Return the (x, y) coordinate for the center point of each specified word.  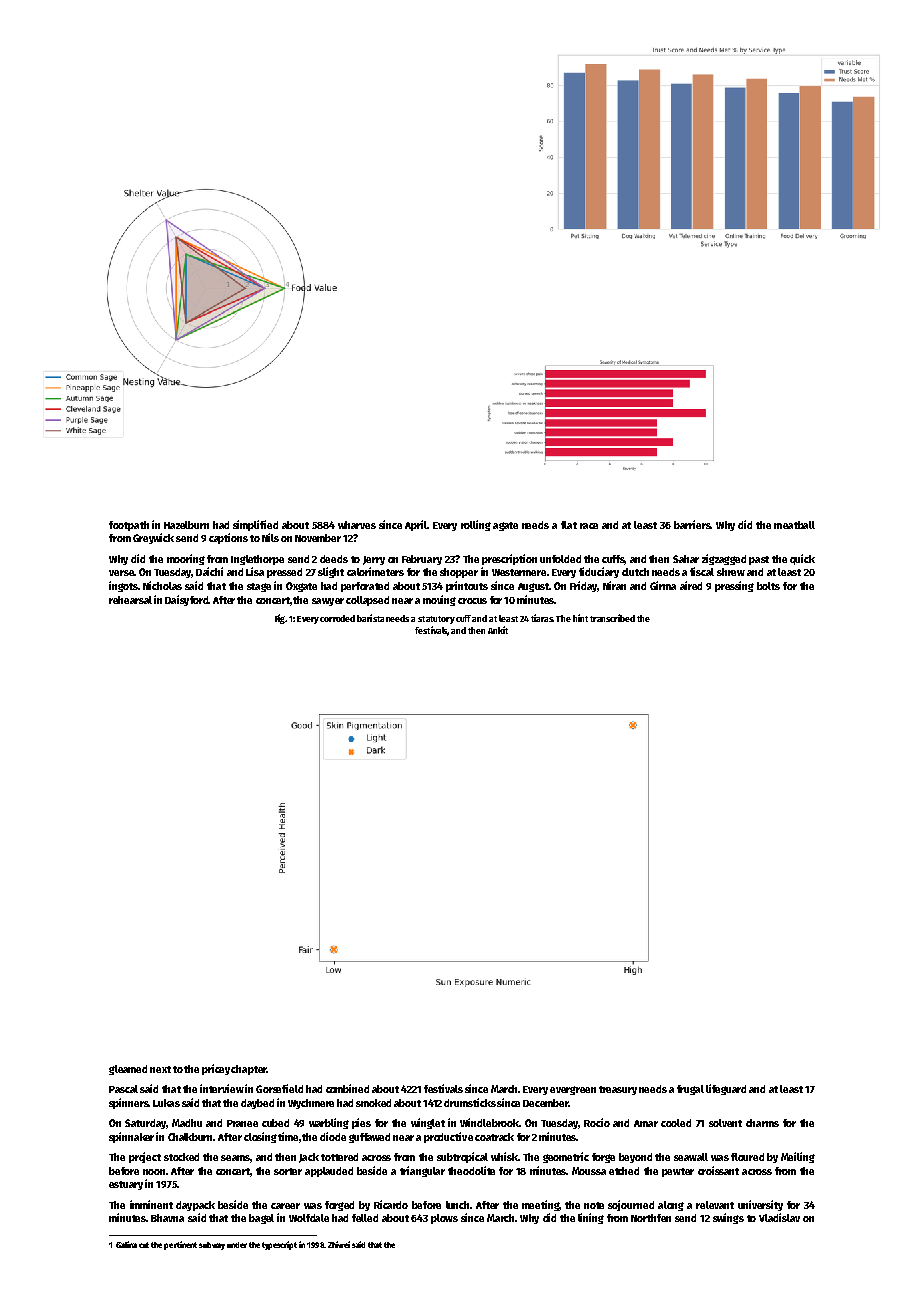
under (237, 1245)
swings (728, 1218)
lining (591, 1218)
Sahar (686, 559)
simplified (255, 525)
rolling (476, 525)
